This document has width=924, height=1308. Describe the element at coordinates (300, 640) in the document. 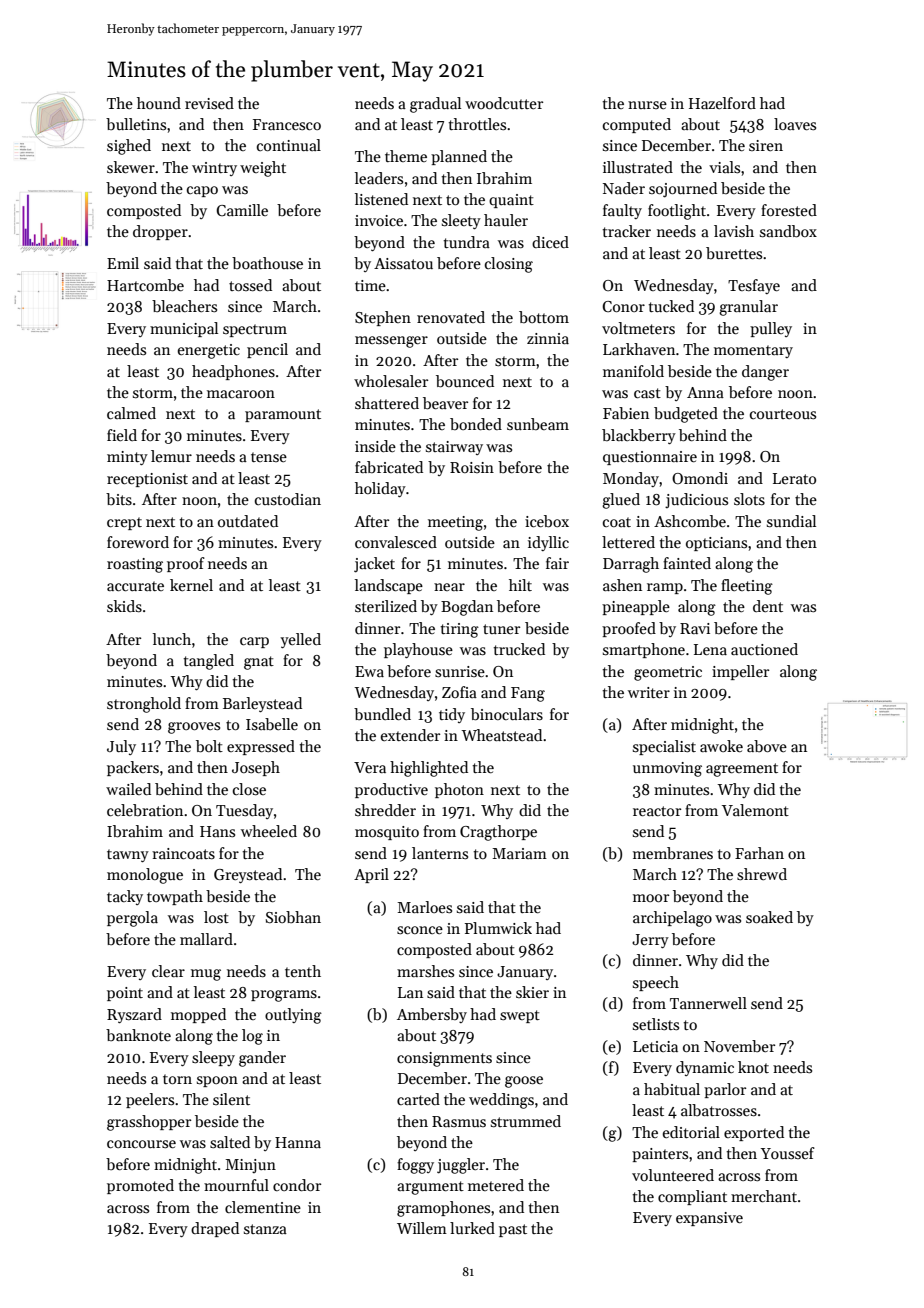

I see `yelled` at that location.
